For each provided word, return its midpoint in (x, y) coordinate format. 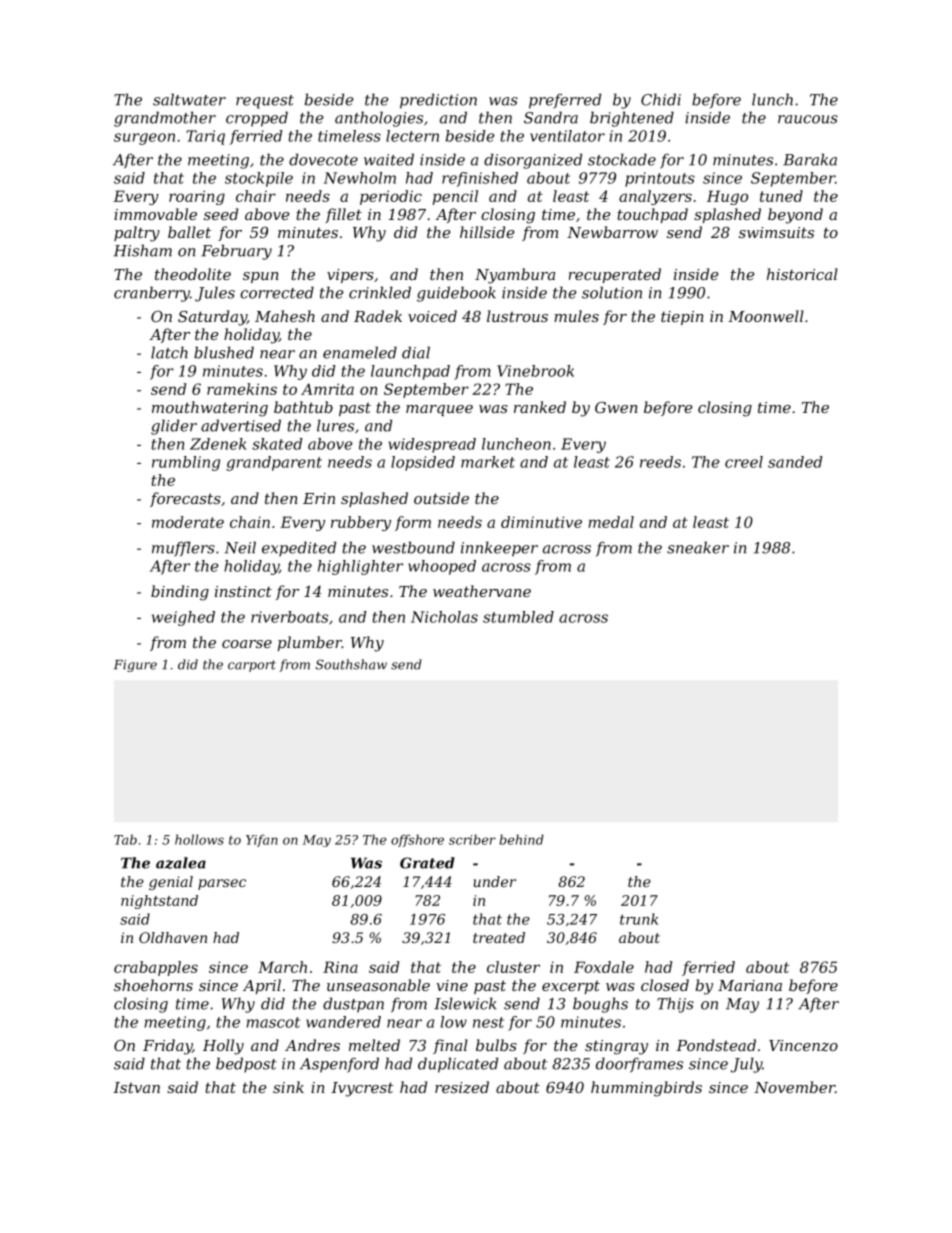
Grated (427, 863)
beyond (795, 216)
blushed (224, 352)
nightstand (159, 902)
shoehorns (153, 985)
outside (441, 498)
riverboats (289, 617)
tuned (781, 196)
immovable (155, 214)
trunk (639, 919)
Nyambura (515, 276)
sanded (795, 462)
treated (499, 937)
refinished (480, 179)
